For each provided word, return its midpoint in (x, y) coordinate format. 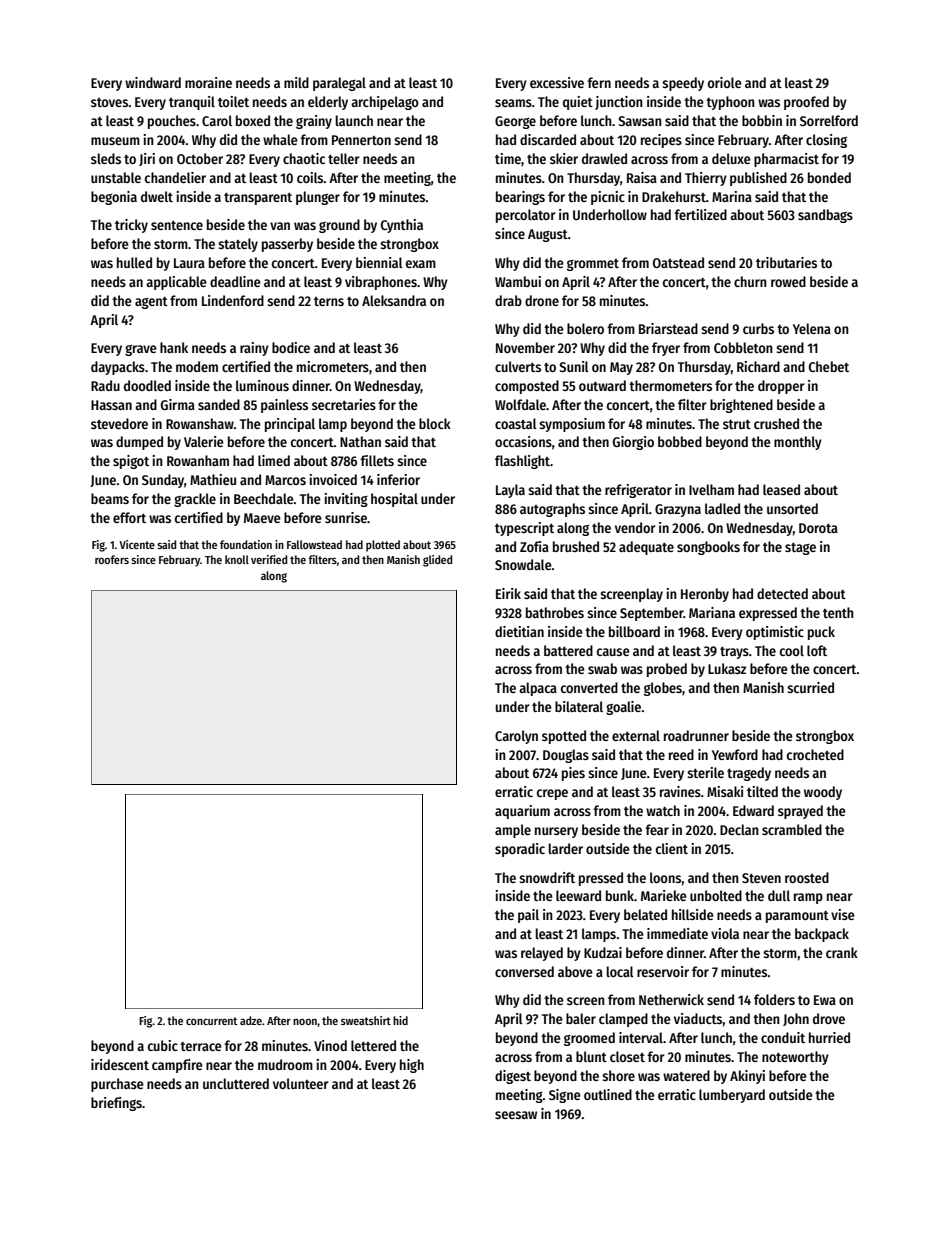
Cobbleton (743, 347)
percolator (526, 216)
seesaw (516, 1115)
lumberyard (732, 1096)
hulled (134, 262)
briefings (116, 1104)
